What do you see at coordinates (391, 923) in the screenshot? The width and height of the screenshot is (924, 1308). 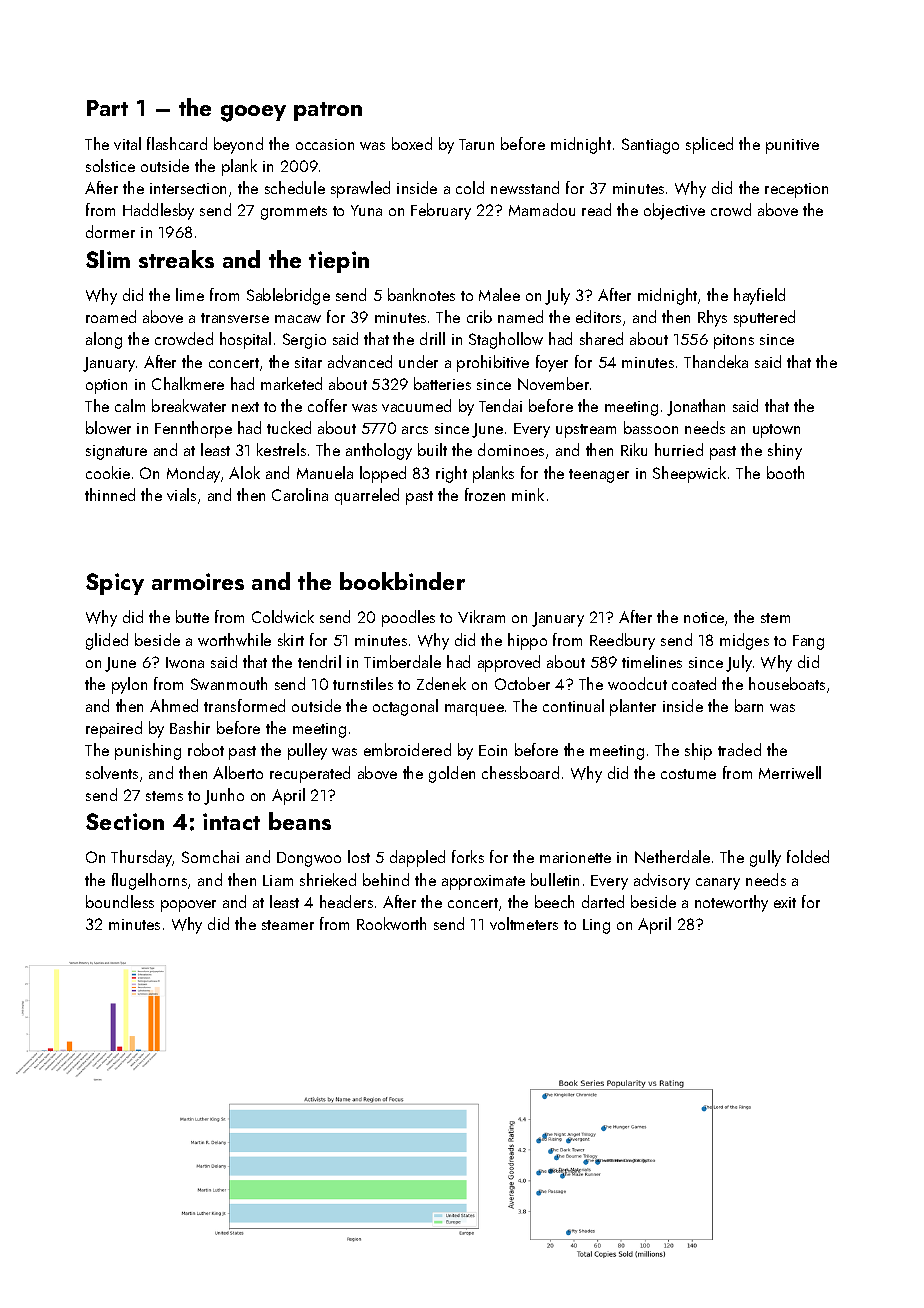 I see `Rookworth` at bounding box center [391, 923].
